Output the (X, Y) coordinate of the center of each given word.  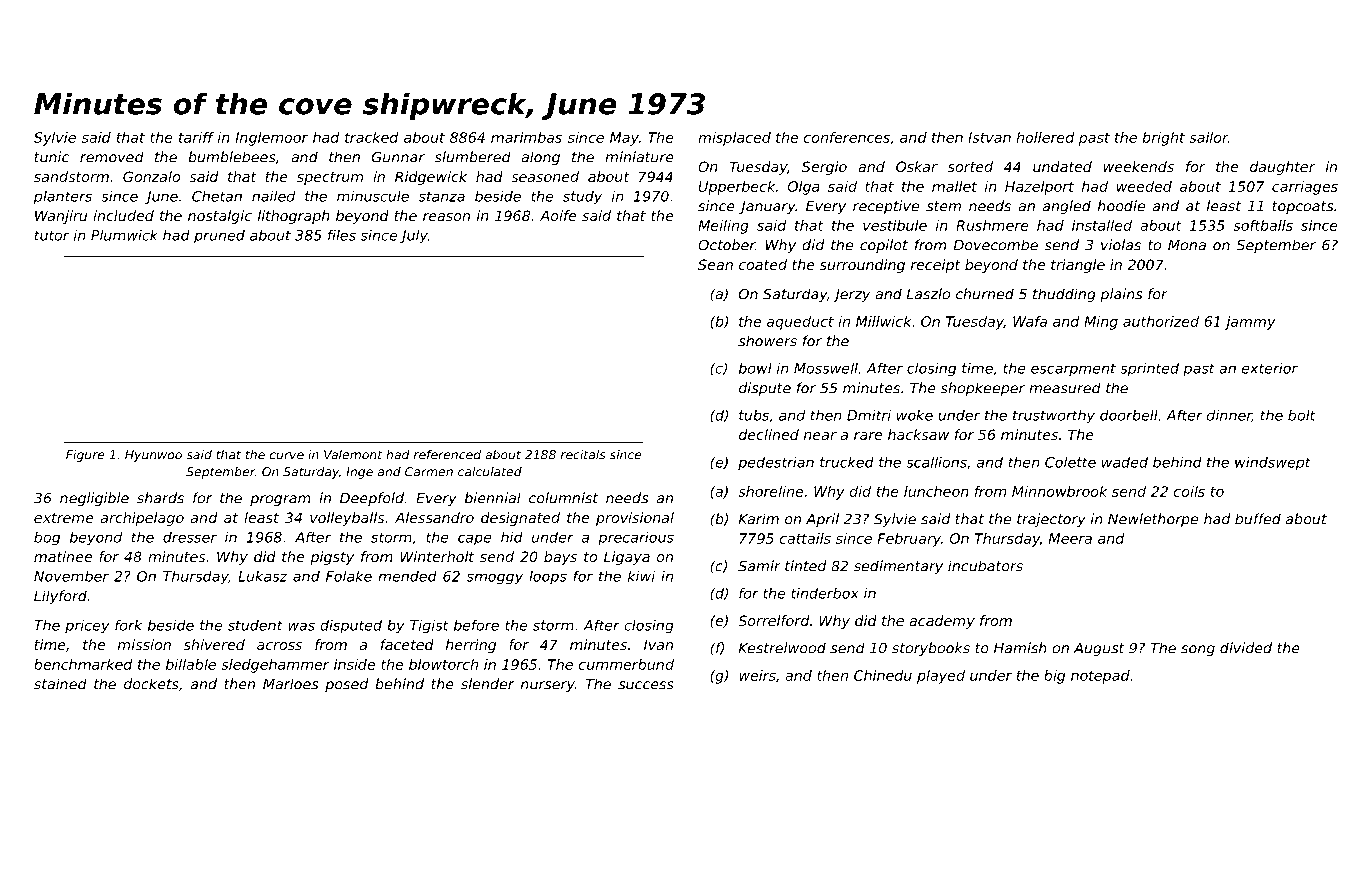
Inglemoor (272, 139)
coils (1189, 491)
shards (160, 498)
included (123, 215)
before (476, 625)
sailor (1208, 137)
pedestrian (776, 463)
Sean (715, 264)
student (255, 625)
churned (985, 294)
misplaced (734, 139)
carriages (1305, 188)
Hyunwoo (153, 456)
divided (1246, 648)
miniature (639, 157)
